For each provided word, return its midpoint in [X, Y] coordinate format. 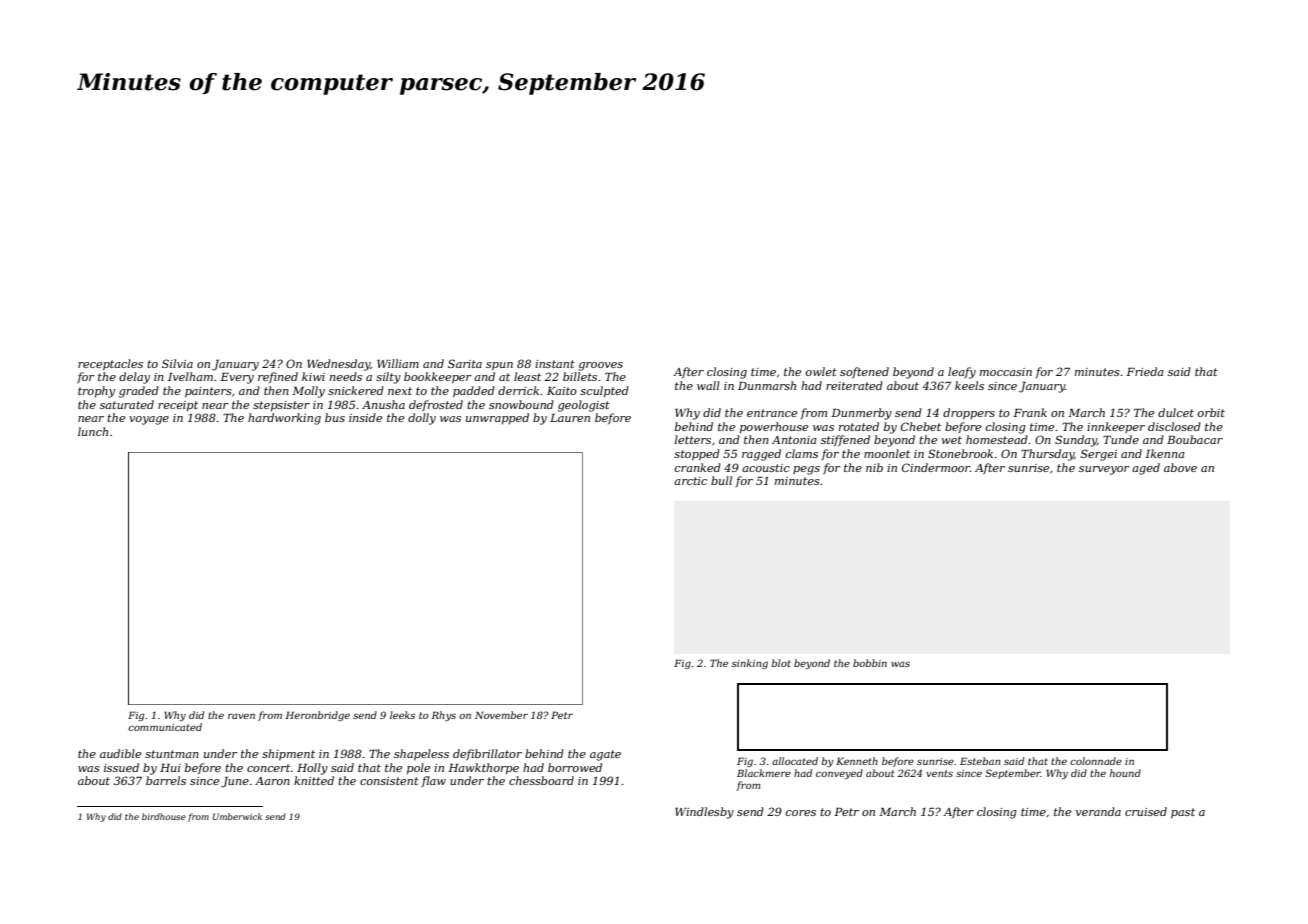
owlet [821, 371]
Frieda [1145, 371]
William [398, 363]
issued [121, 767]
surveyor [1104, 470]
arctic [690, 481]
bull [721, 480]
